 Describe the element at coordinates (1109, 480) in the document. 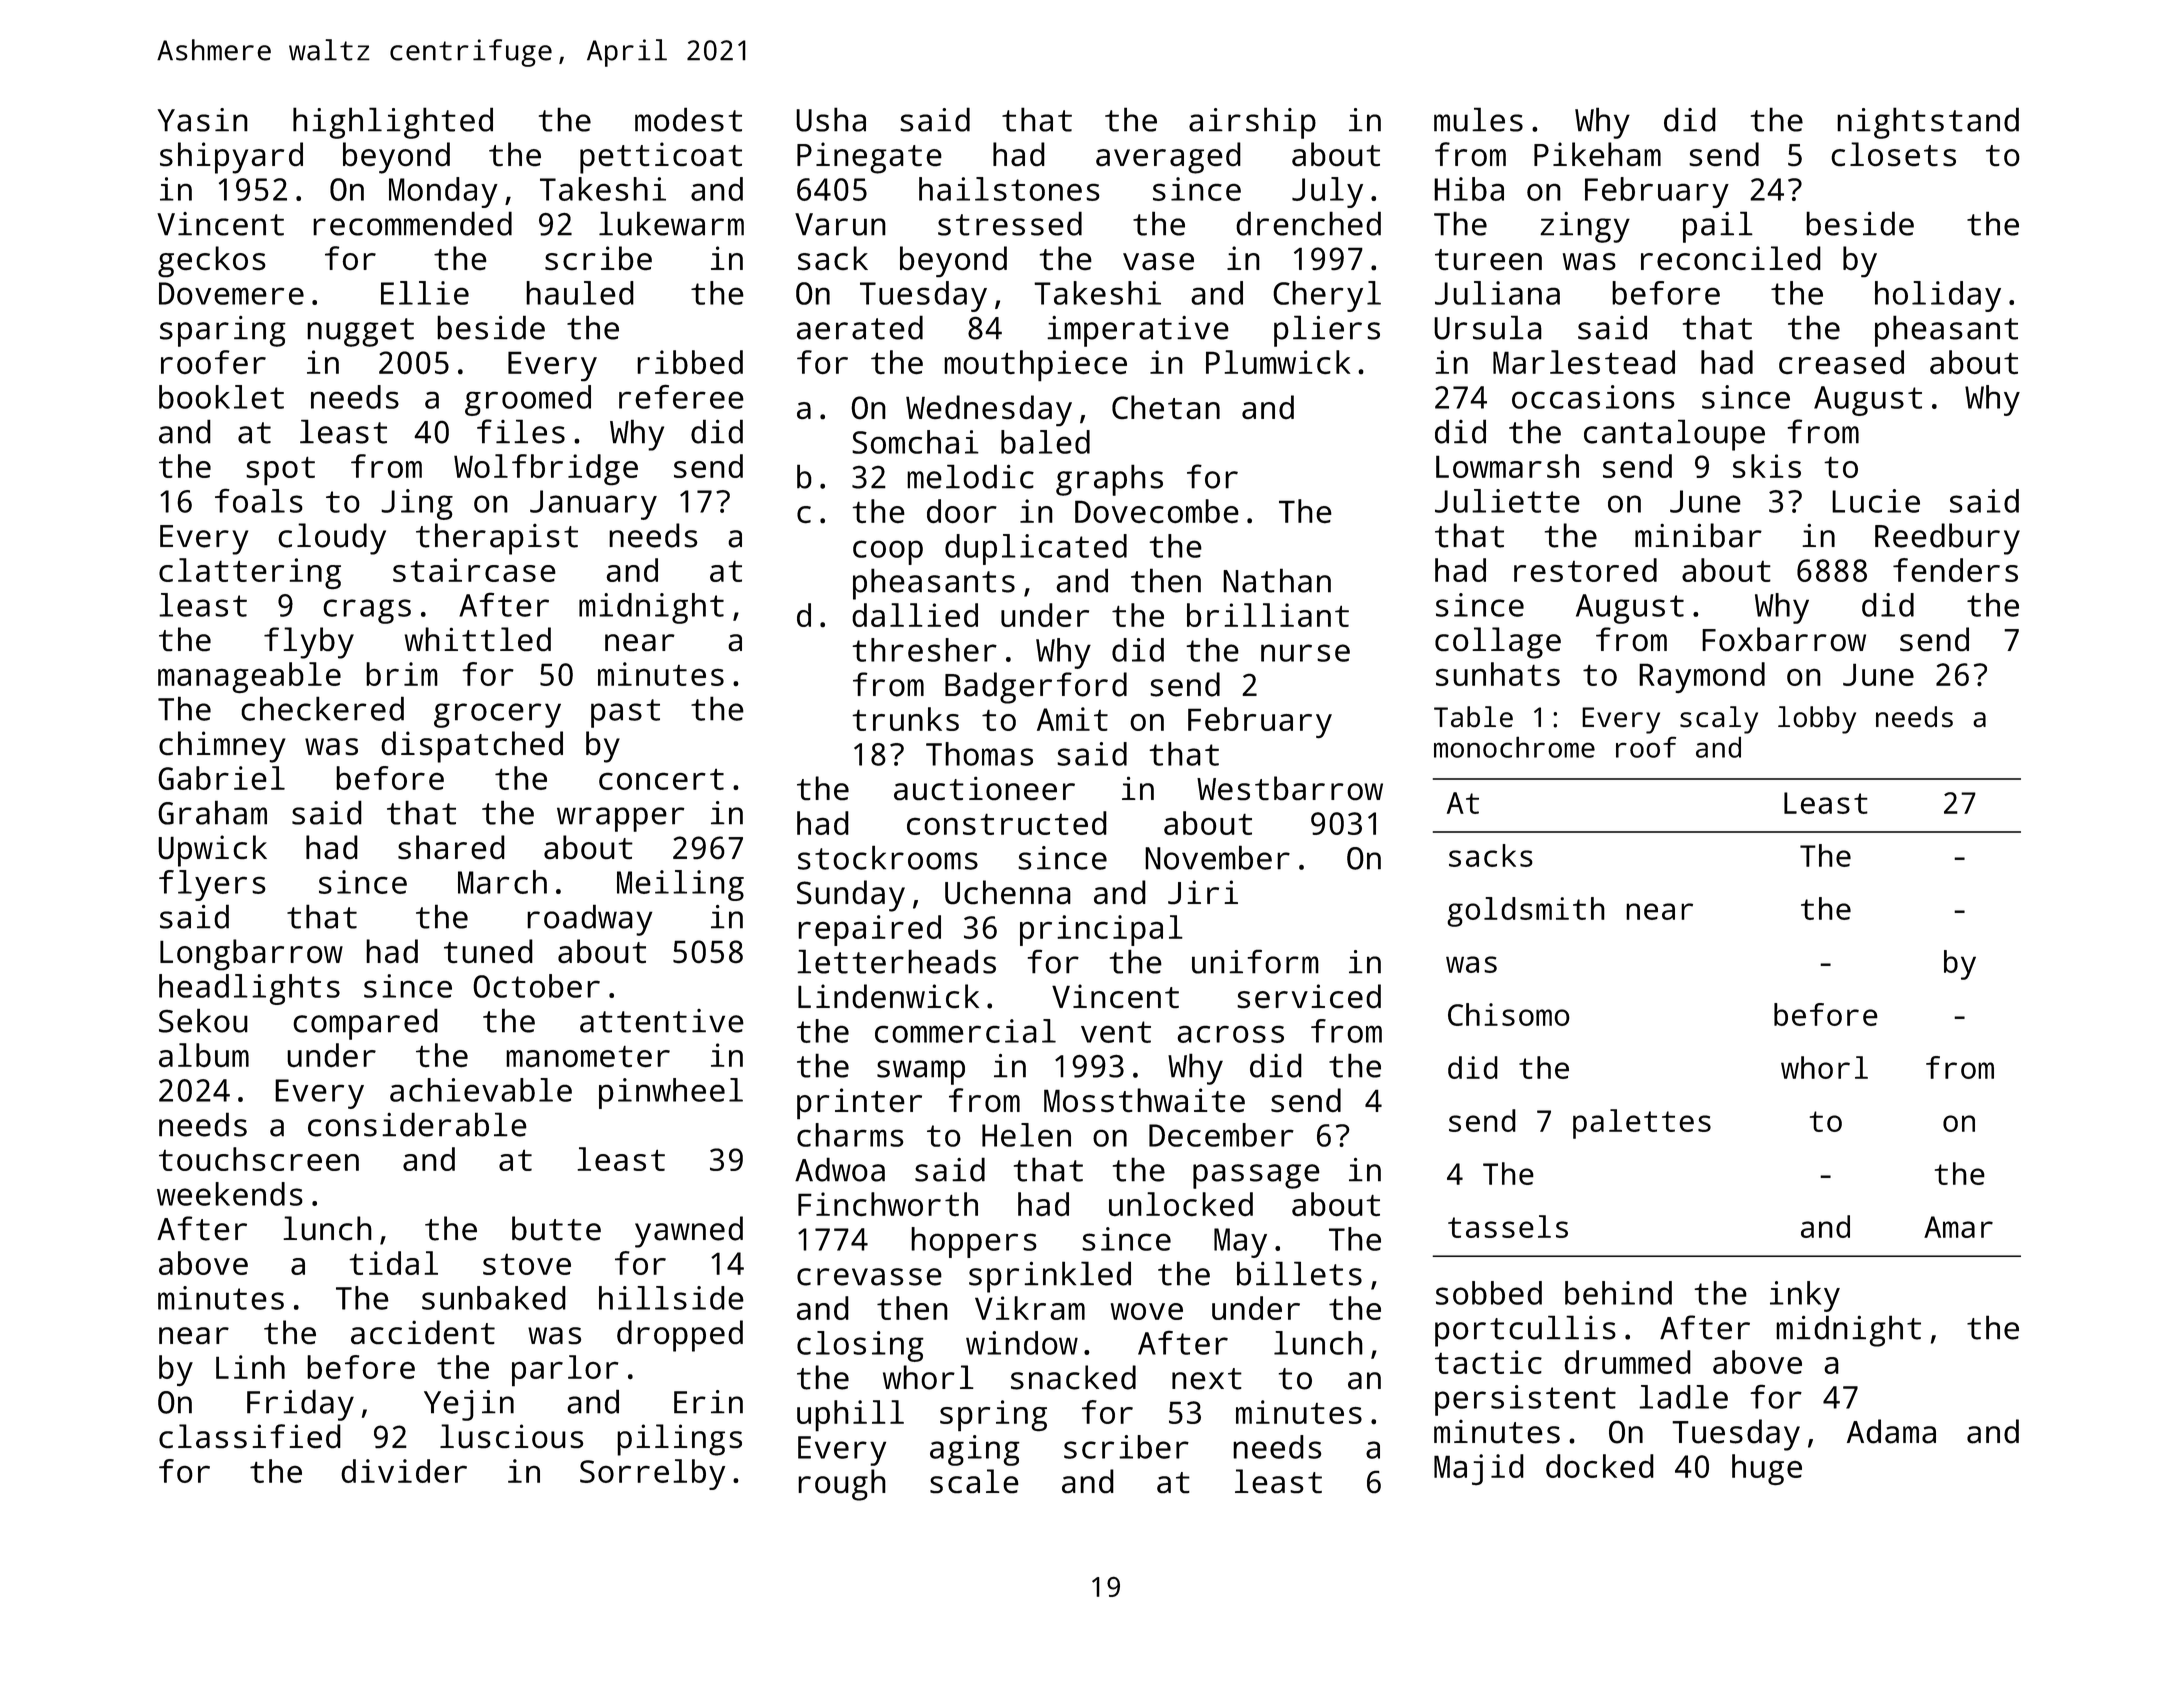

I see `graphs` at that location.
